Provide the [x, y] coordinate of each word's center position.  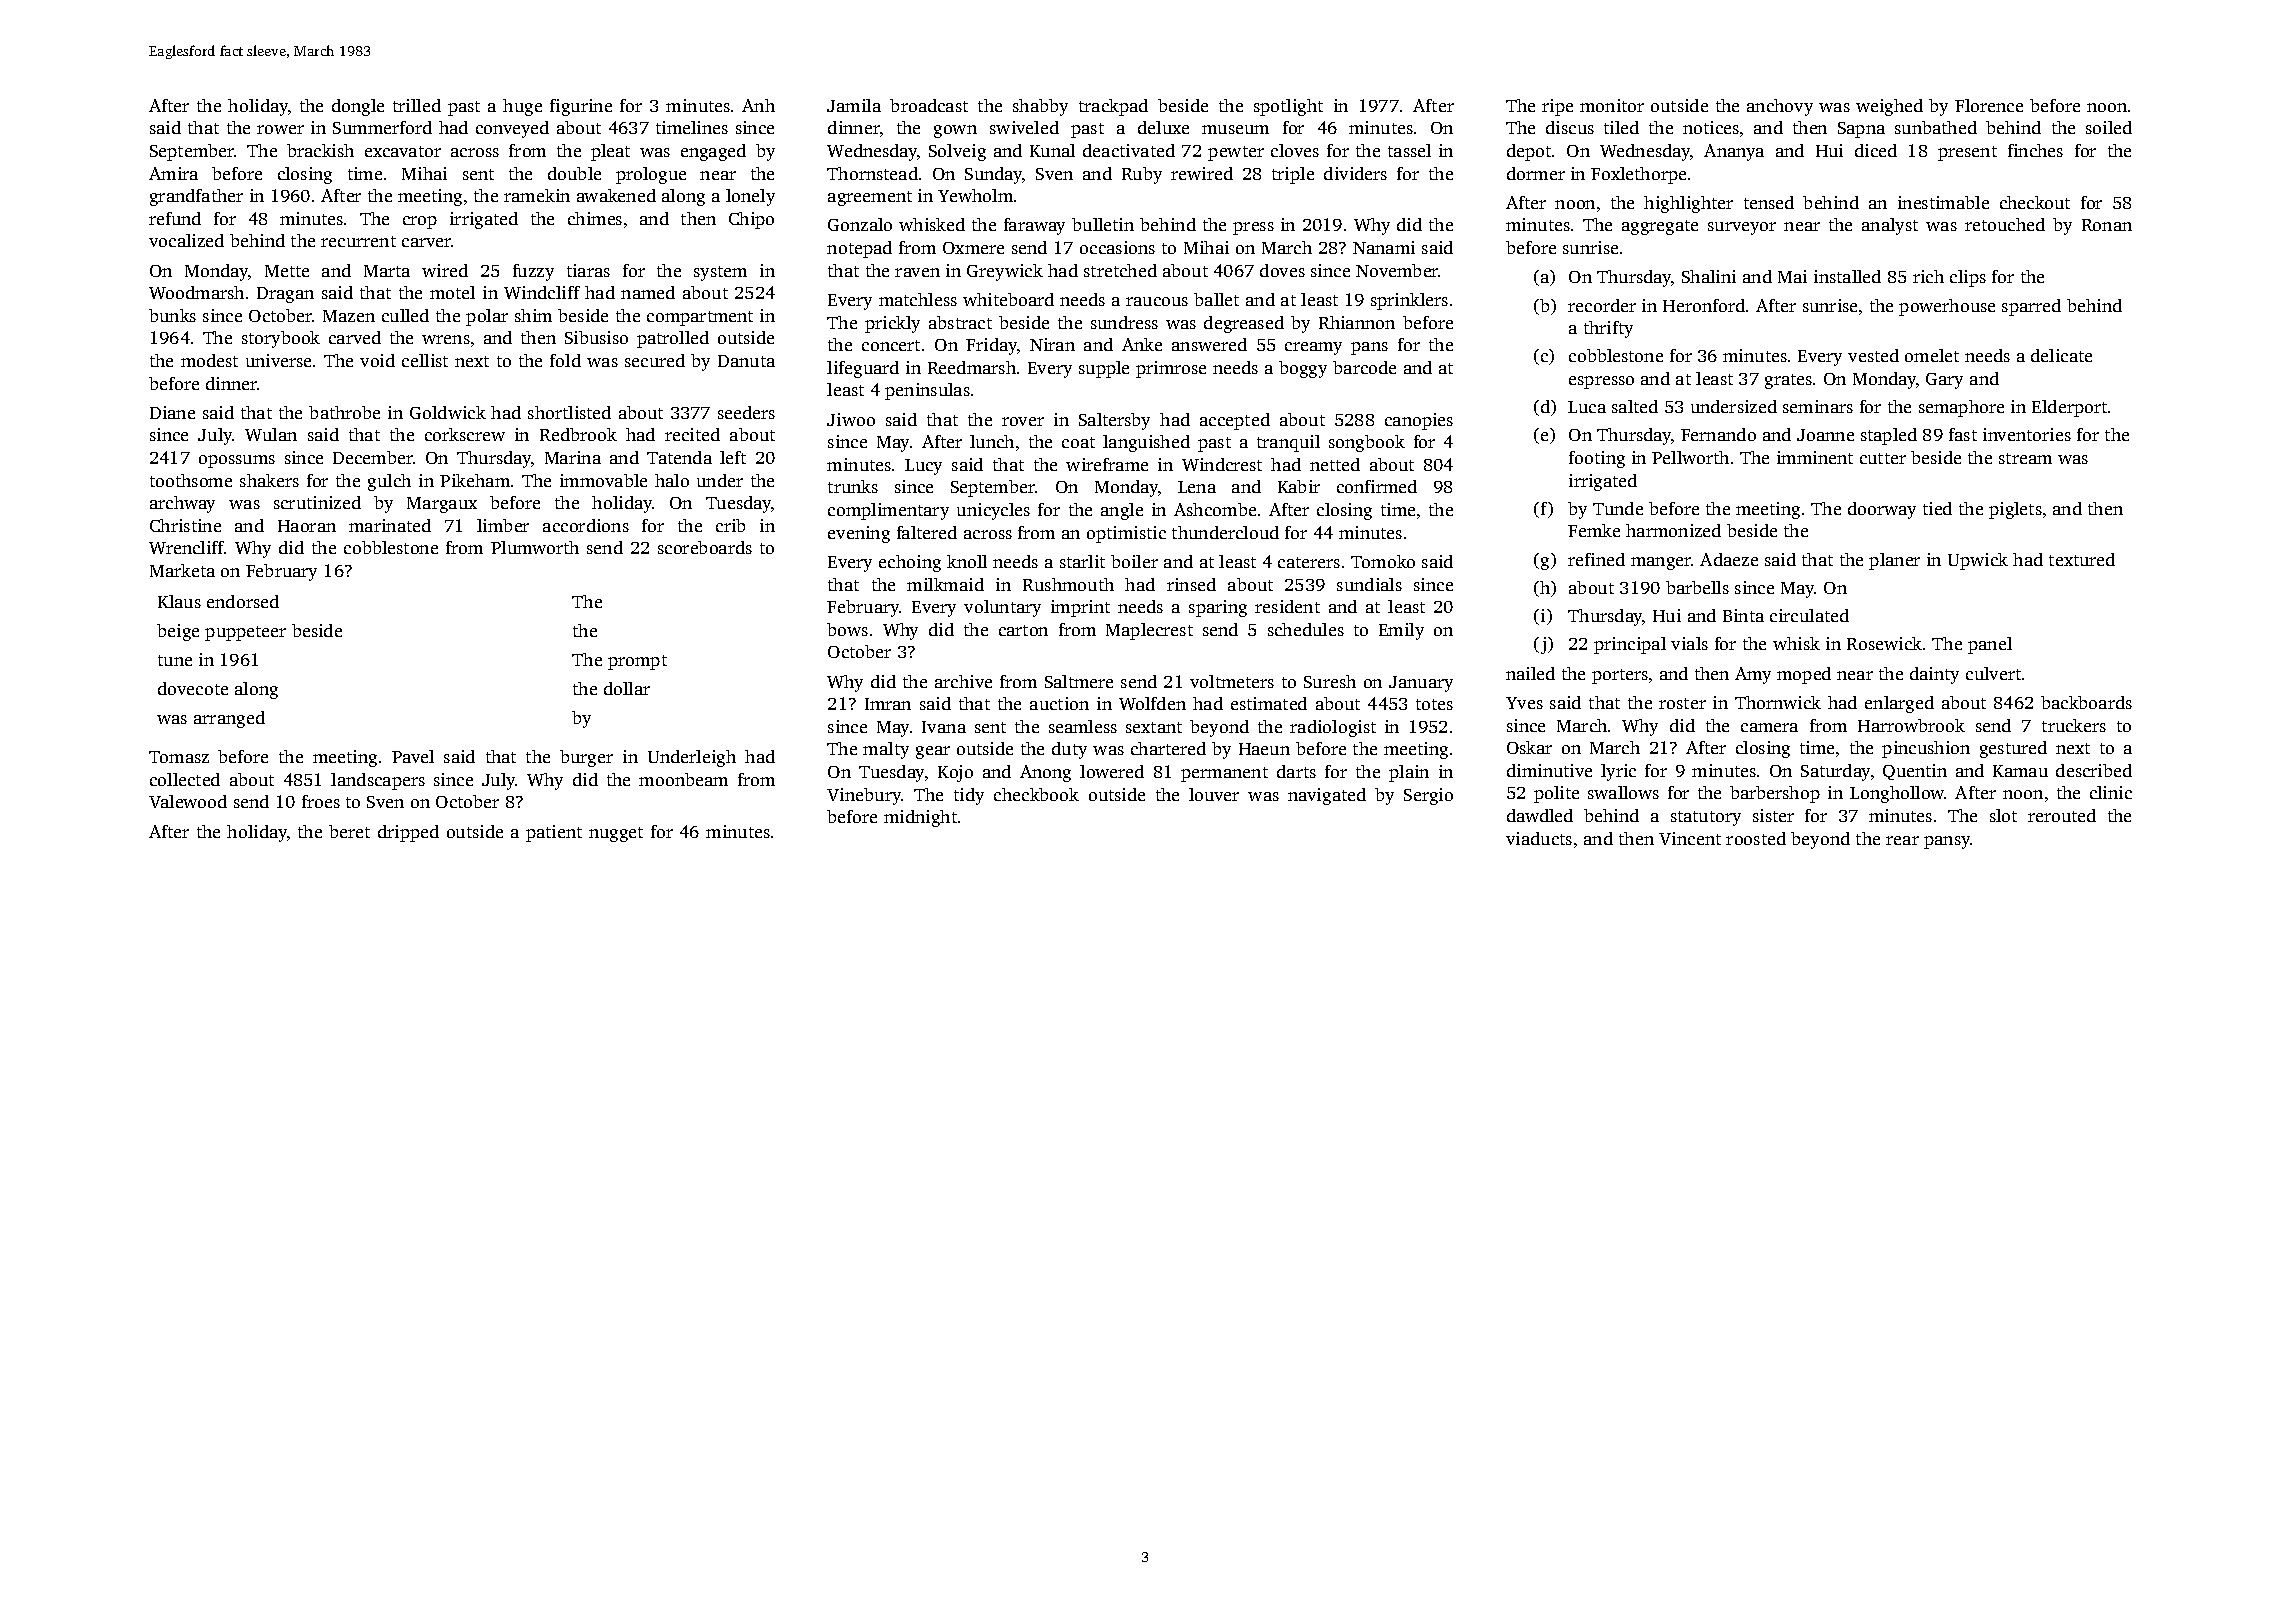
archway [182, 504]
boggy [1303, 369]
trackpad [1113, 107]
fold [565, 360]
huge [522, 107]
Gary [1944, 381]
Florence [1989, 105]
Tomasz [179, 757]
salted [1635, 406]
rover [1023, 421]
